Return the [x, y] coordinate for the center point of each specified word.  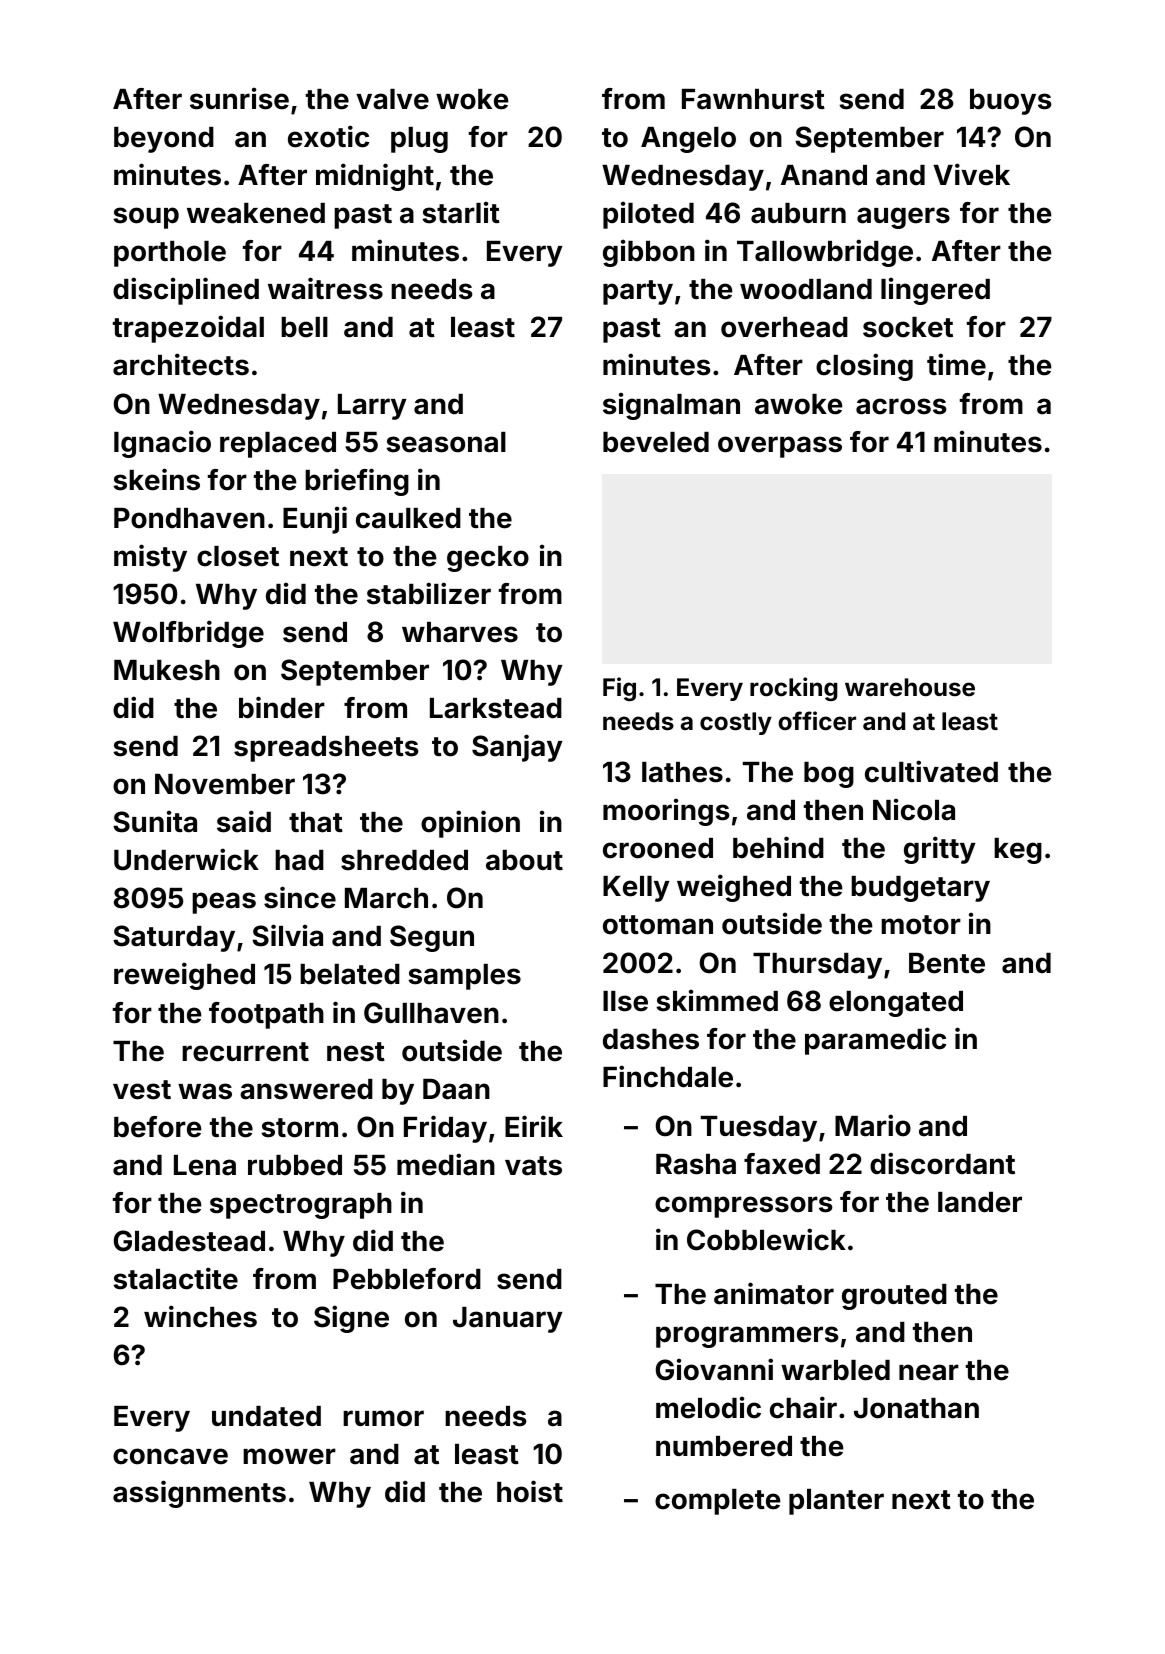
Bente [947, 963]
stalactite [175, 1278]
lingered [935, 291]
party [638, 292]
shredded [404, 860]
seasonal [446, 442]
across [901, 406]
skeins [156, 479]
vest [142, 1090]
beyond [164, 140]
